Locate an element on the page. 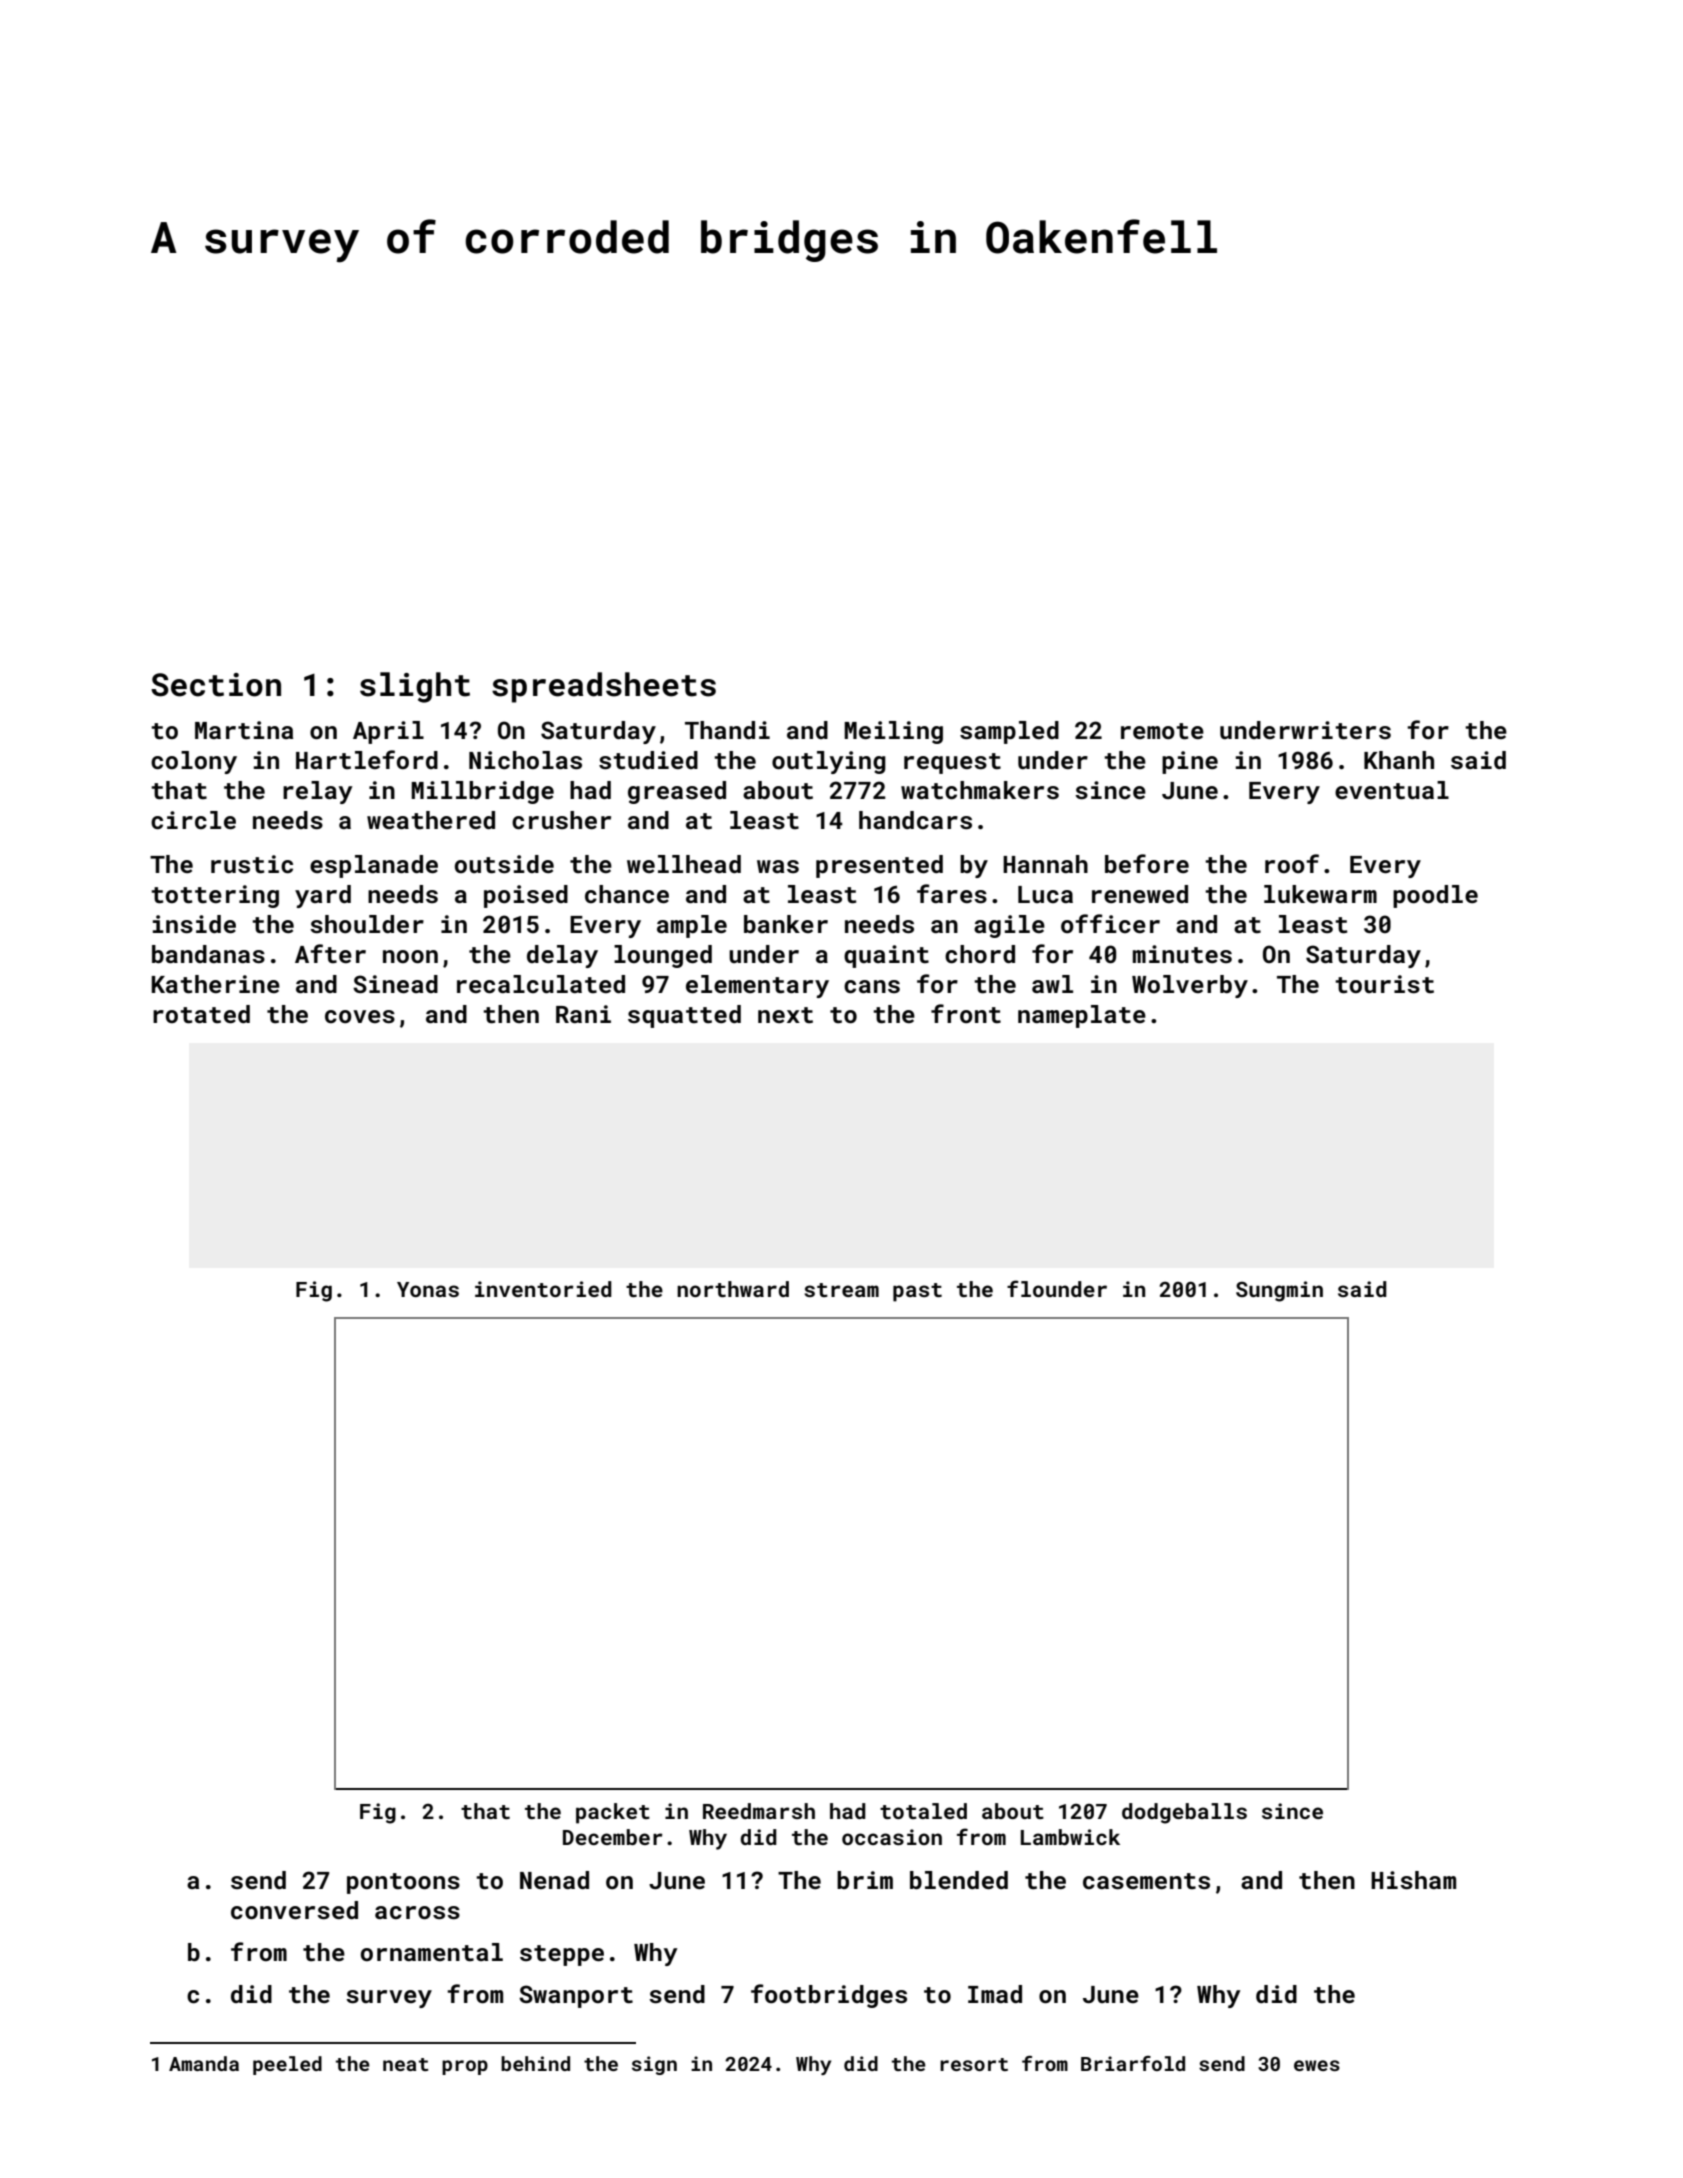 The image size is (1683, 2178). spreadsheets is located at coordinates (604, 687).
